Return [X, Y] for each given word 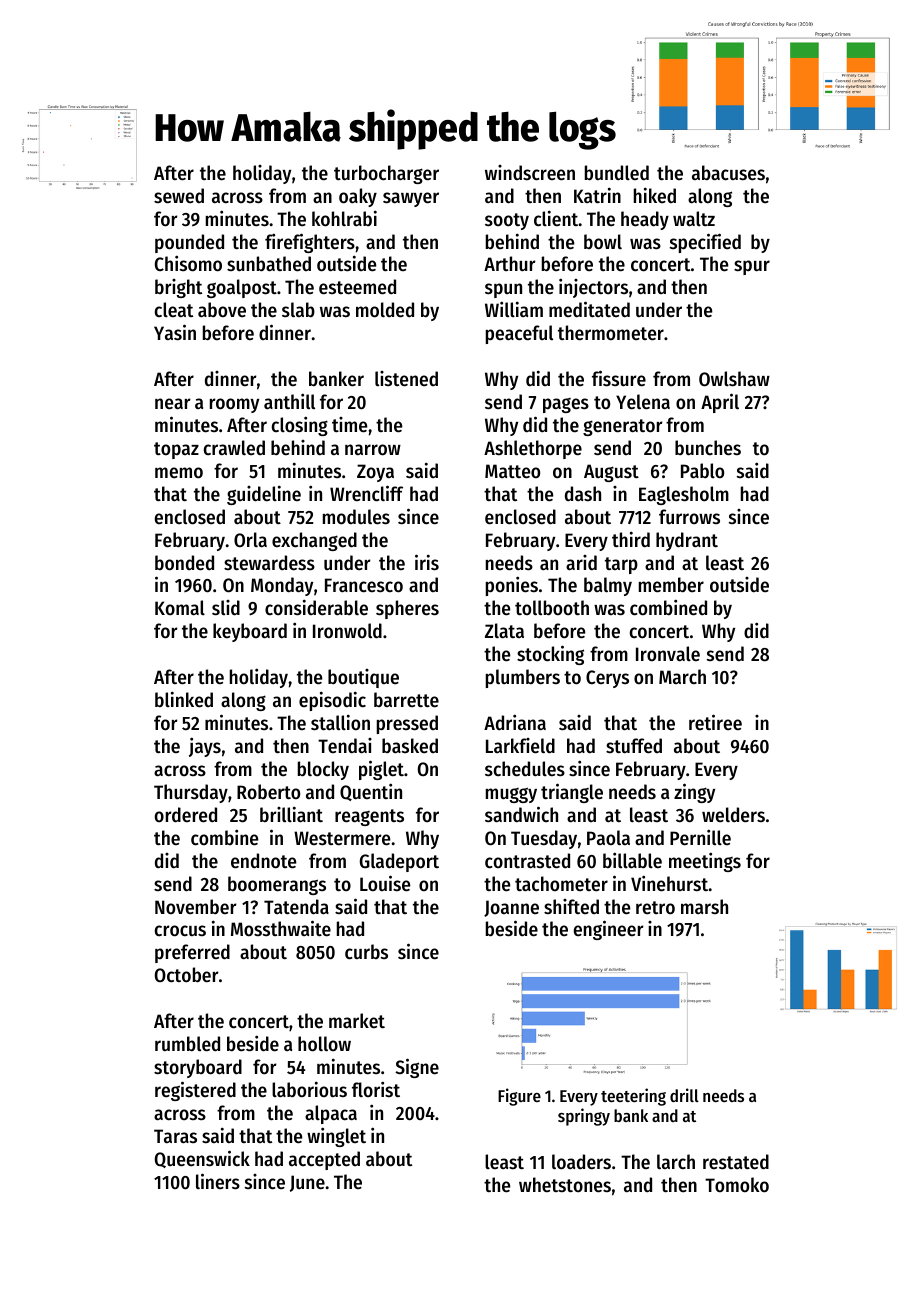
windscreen [530, 173]
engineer [608, 930]
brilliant [291, 814]
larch [676, 1161]
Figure [519, 1097]
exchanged [314, 541]
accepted [324, 1160]
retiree [715, 722]
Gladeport [399, 862]
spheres [407, 609]
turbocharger [386, 174]
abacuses [728, 173]
